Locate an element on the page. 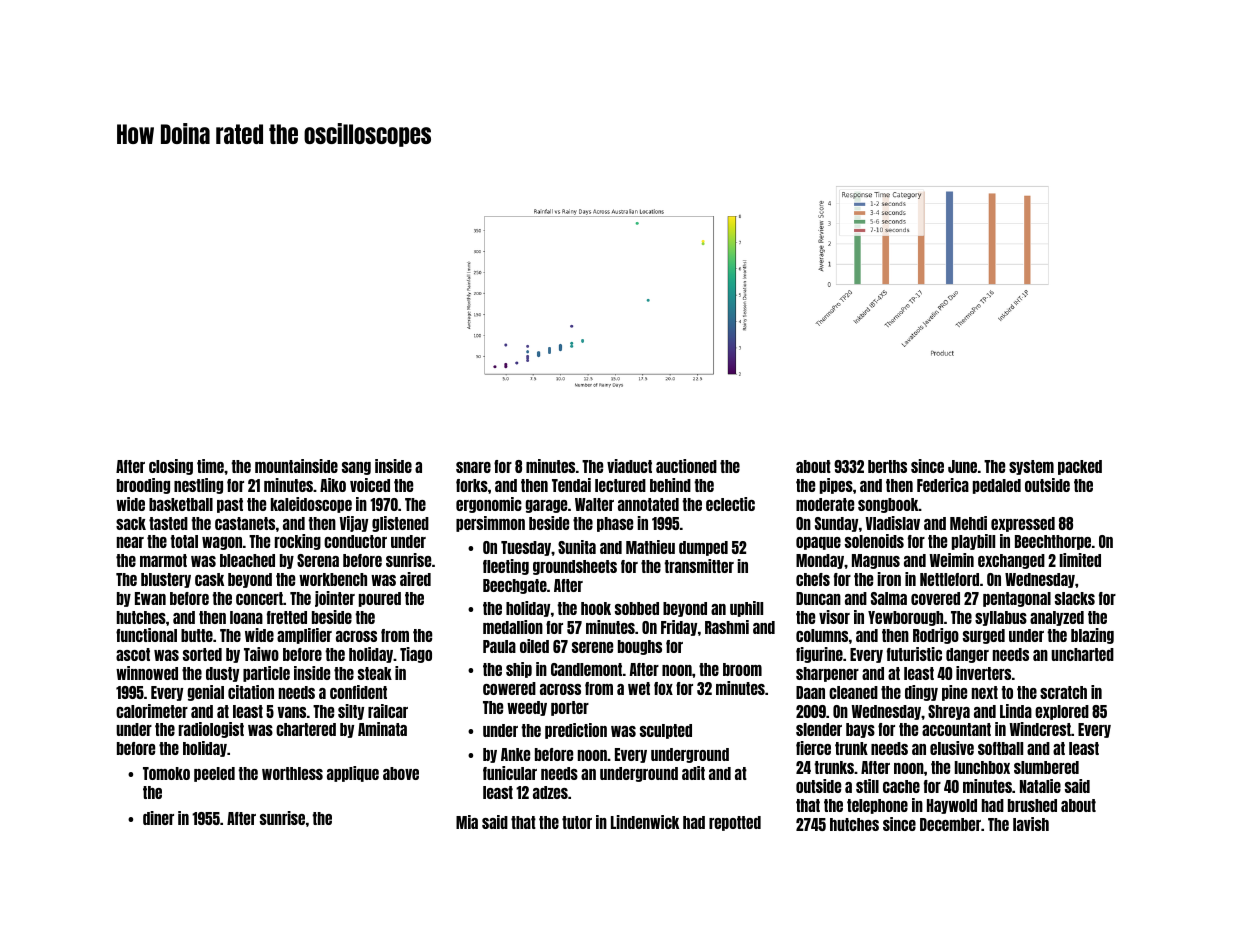 This image has height=952, width=1233. amplifier is located at coordinates (304, 636).
